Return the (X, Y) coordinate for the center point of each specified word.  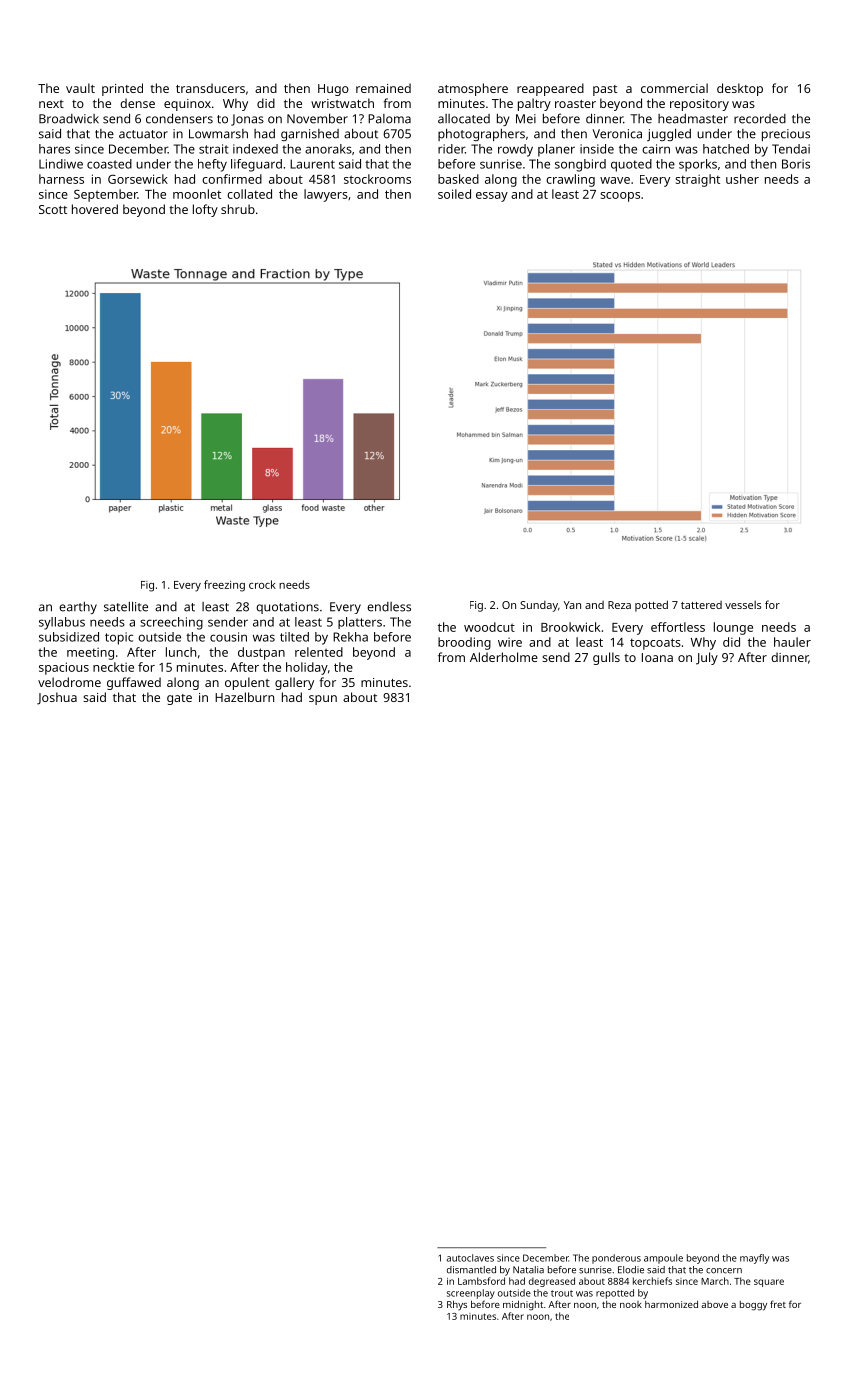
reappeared (550, 89)
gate (179, 699)
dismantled (471, 1270)
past (605, 90)
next (51, 104)
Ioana (657, 657)
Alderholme (504, 657)
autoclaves (470, 1258)
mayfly (754, 1259)
